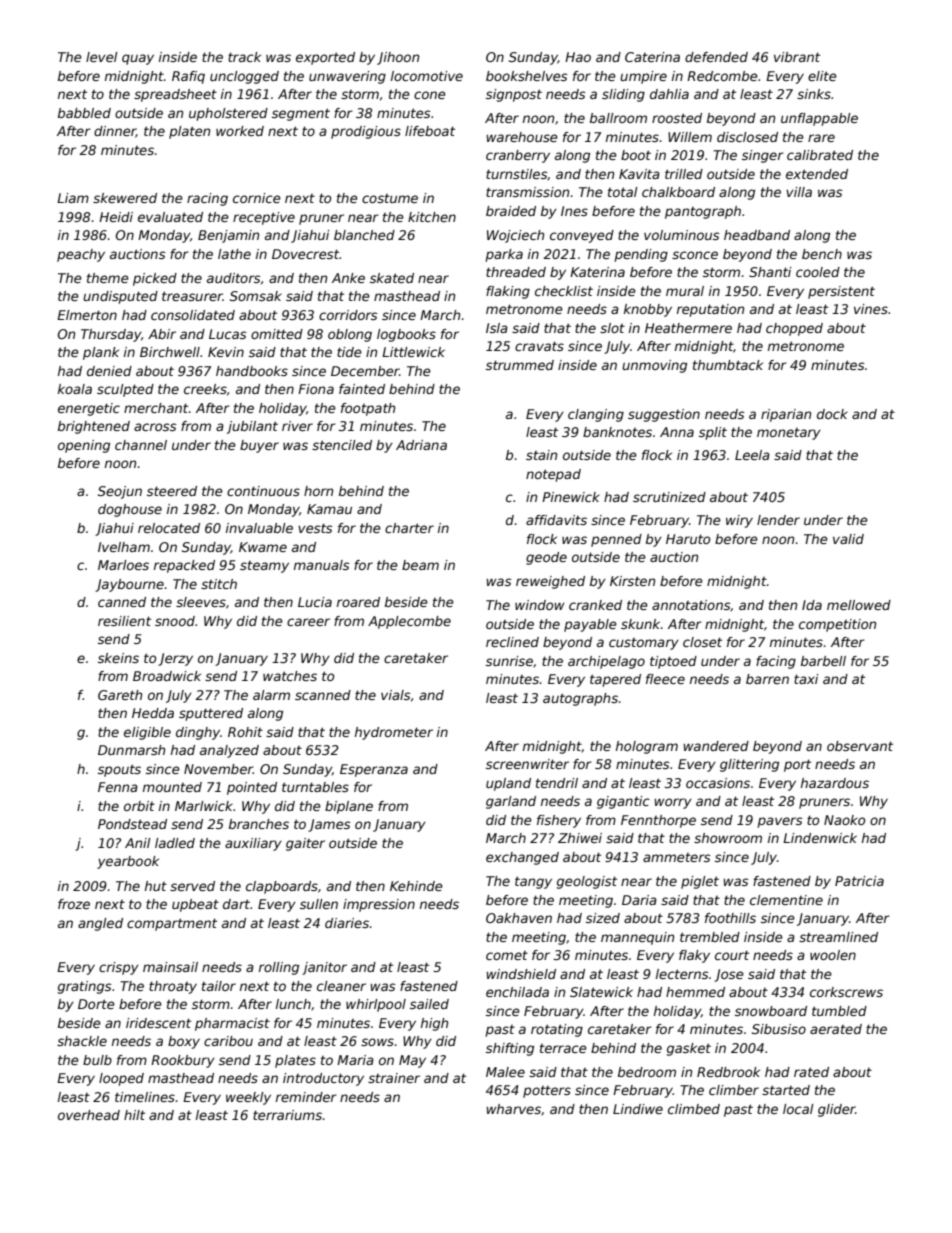  What do you see at coordinates (691, 606) in the screenshot?
I see `annotations` at bounding box center [691, 606].
